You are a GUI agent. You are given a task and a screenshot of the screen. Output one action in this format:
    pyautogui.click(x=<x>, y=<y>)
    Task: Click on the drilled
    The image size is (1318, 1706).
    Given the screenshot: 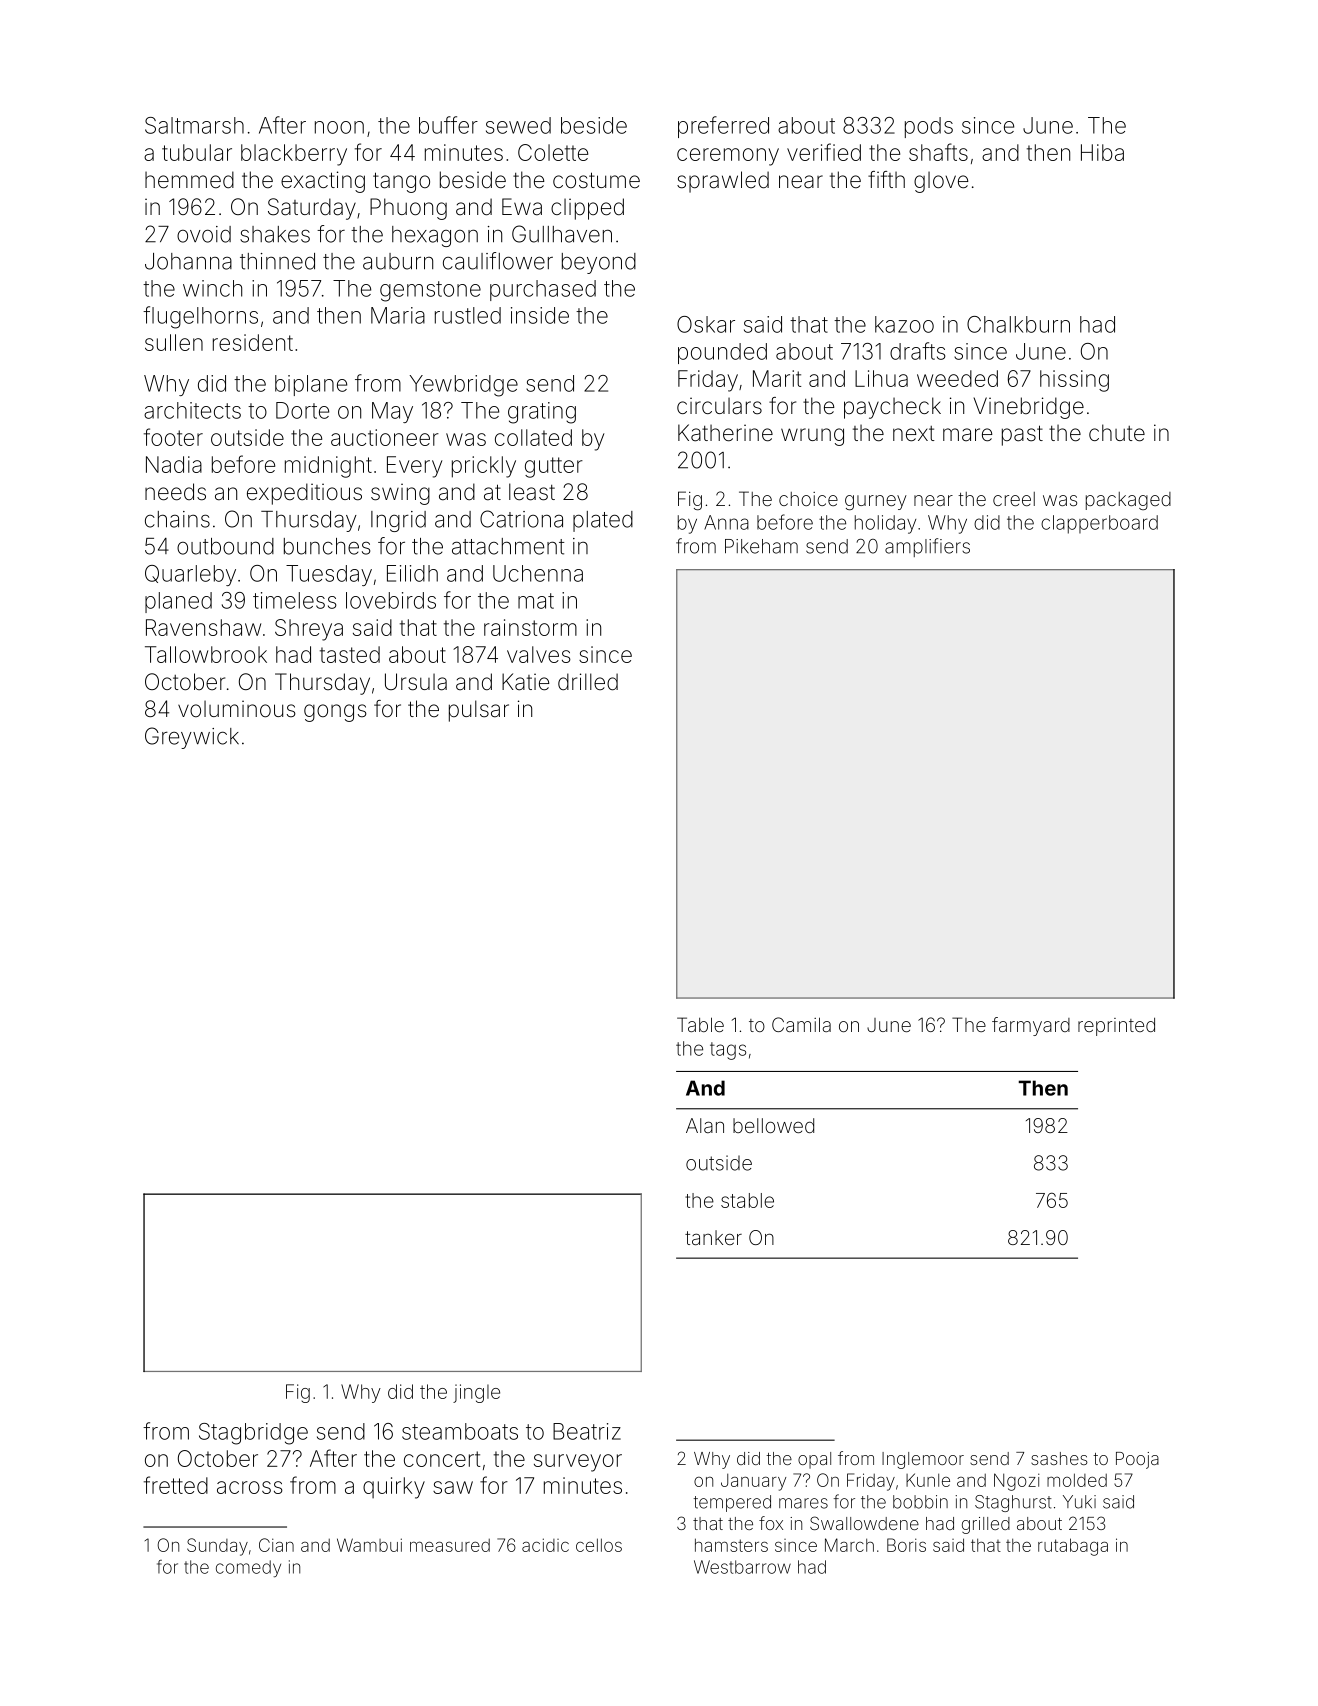 What is the action you would take?
    pyautogui.click(x=588, y=682)
